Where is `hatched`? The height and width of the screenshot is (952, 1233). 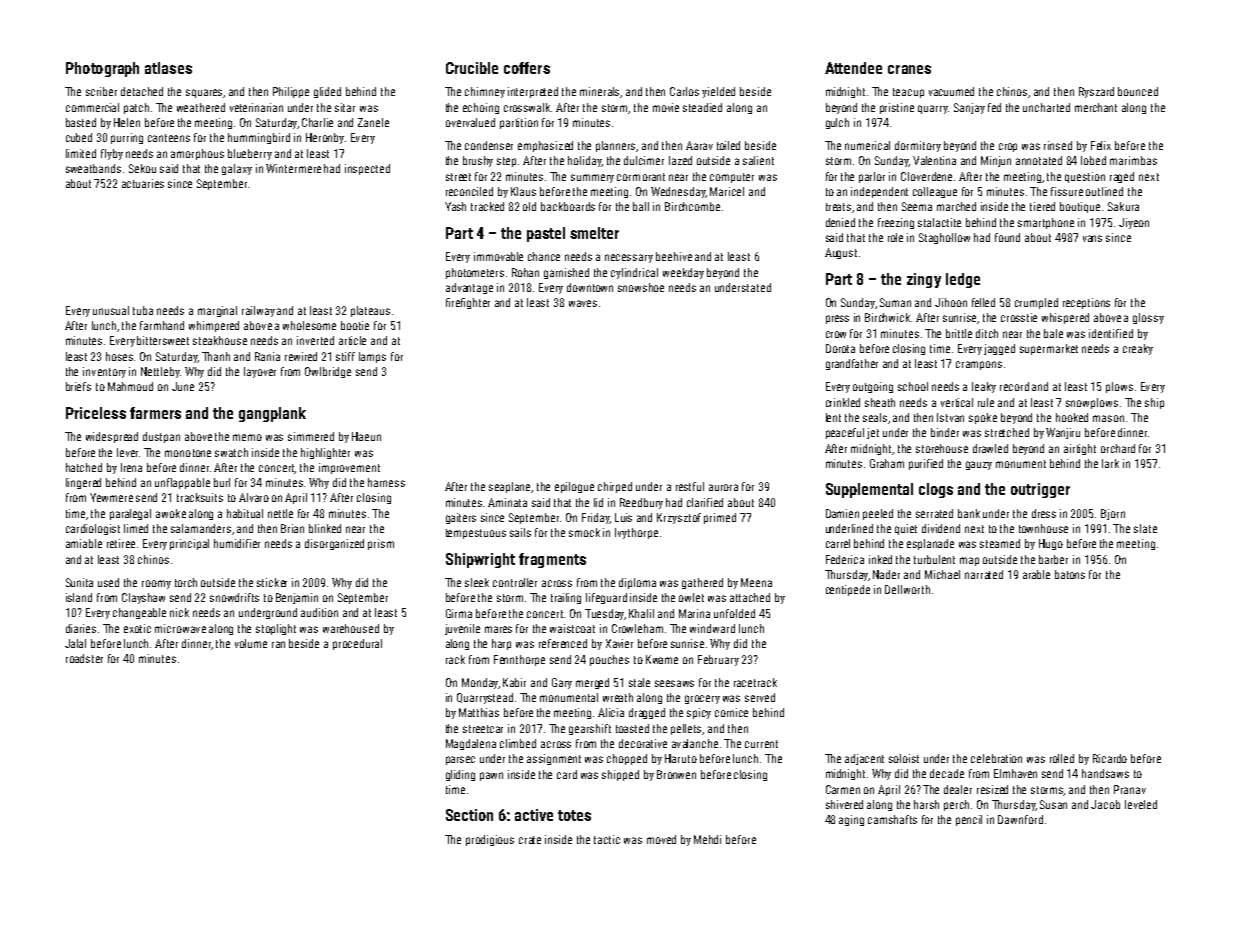
hatched is located at coordinates (84, 467).
